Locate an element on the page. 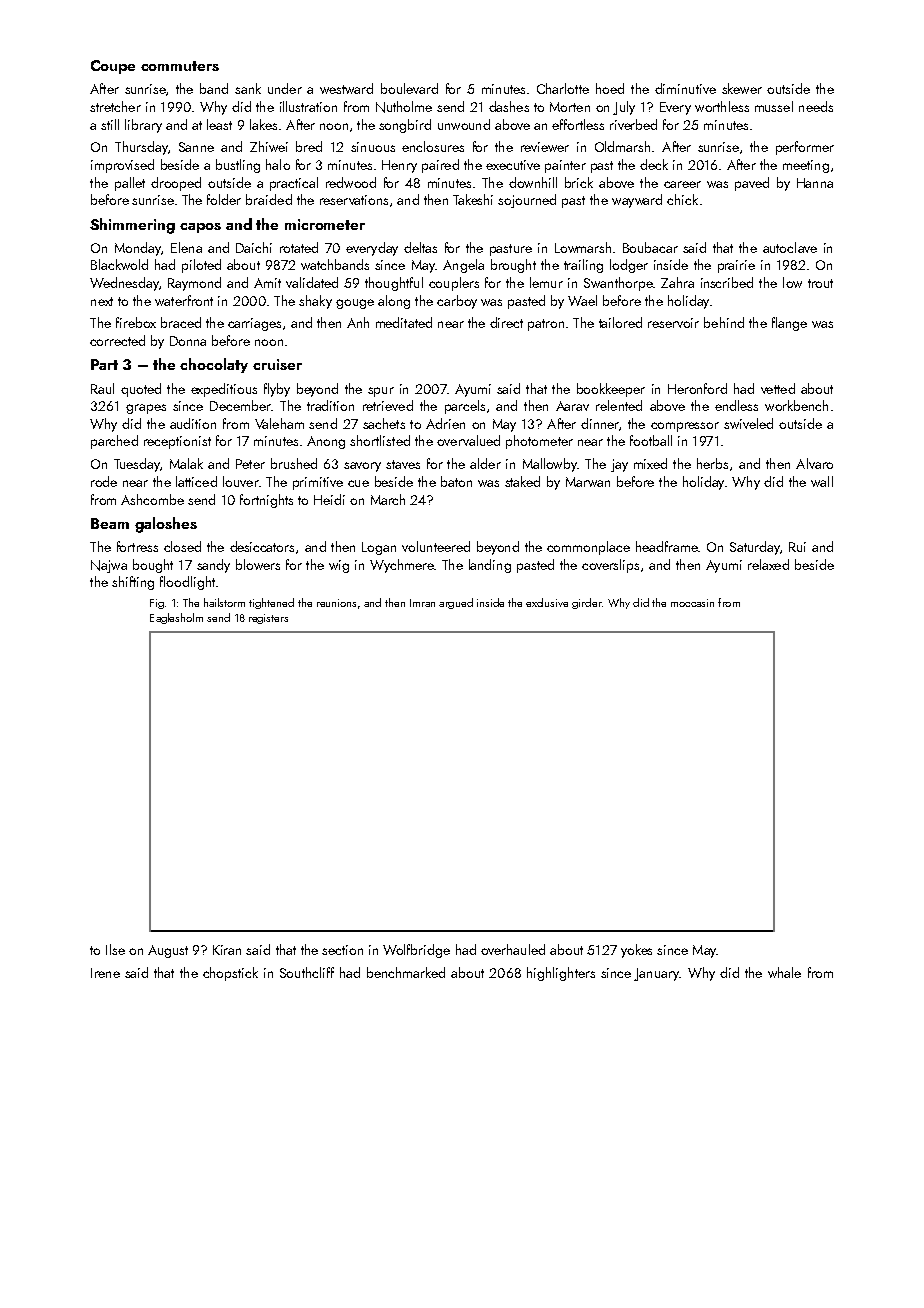 Image resolution: width=924 pixels, height=1308 pixels. landing is located at coordinates (490, 566).
